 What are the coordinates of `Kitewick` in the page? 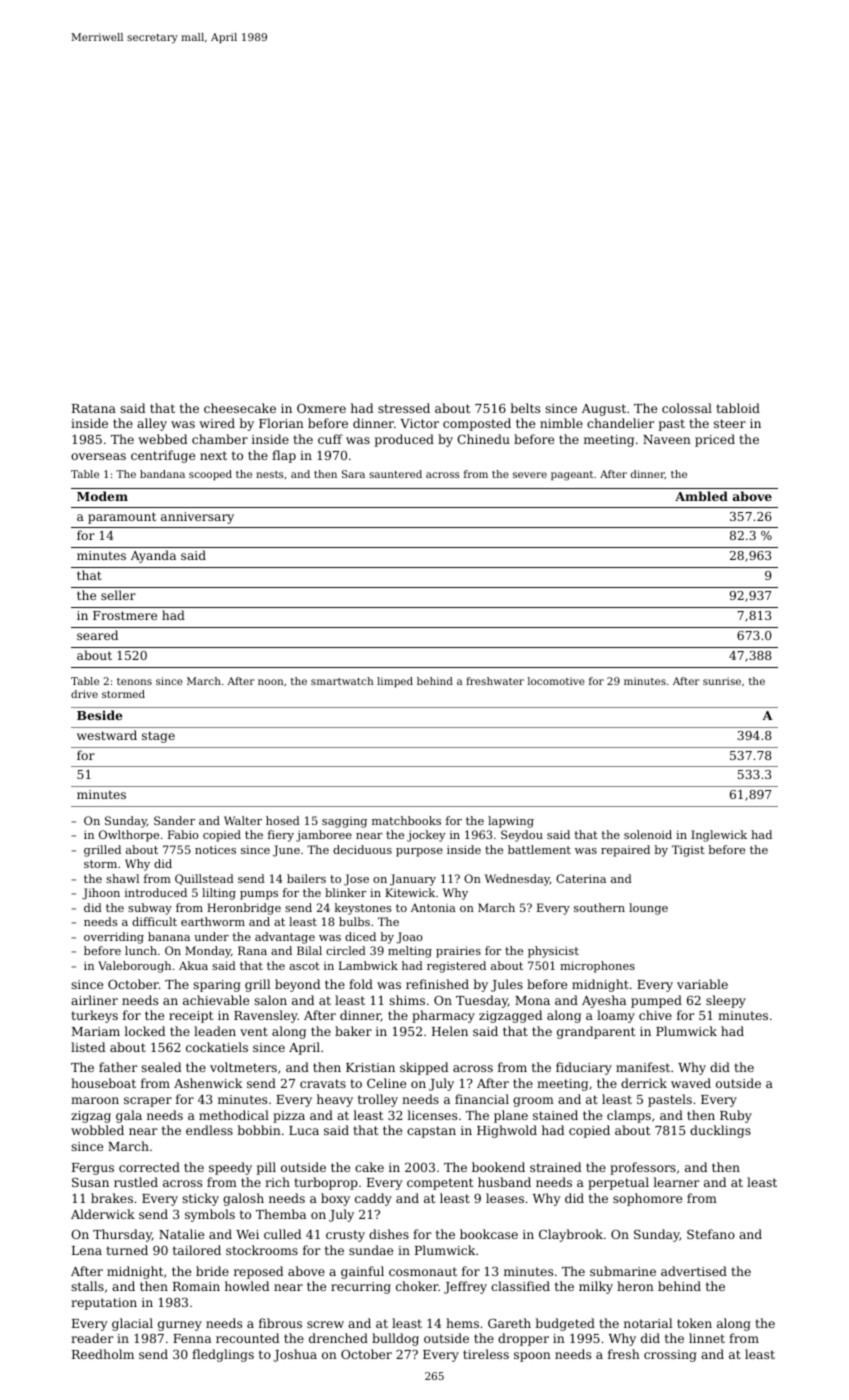 It's located at (410, 892).
